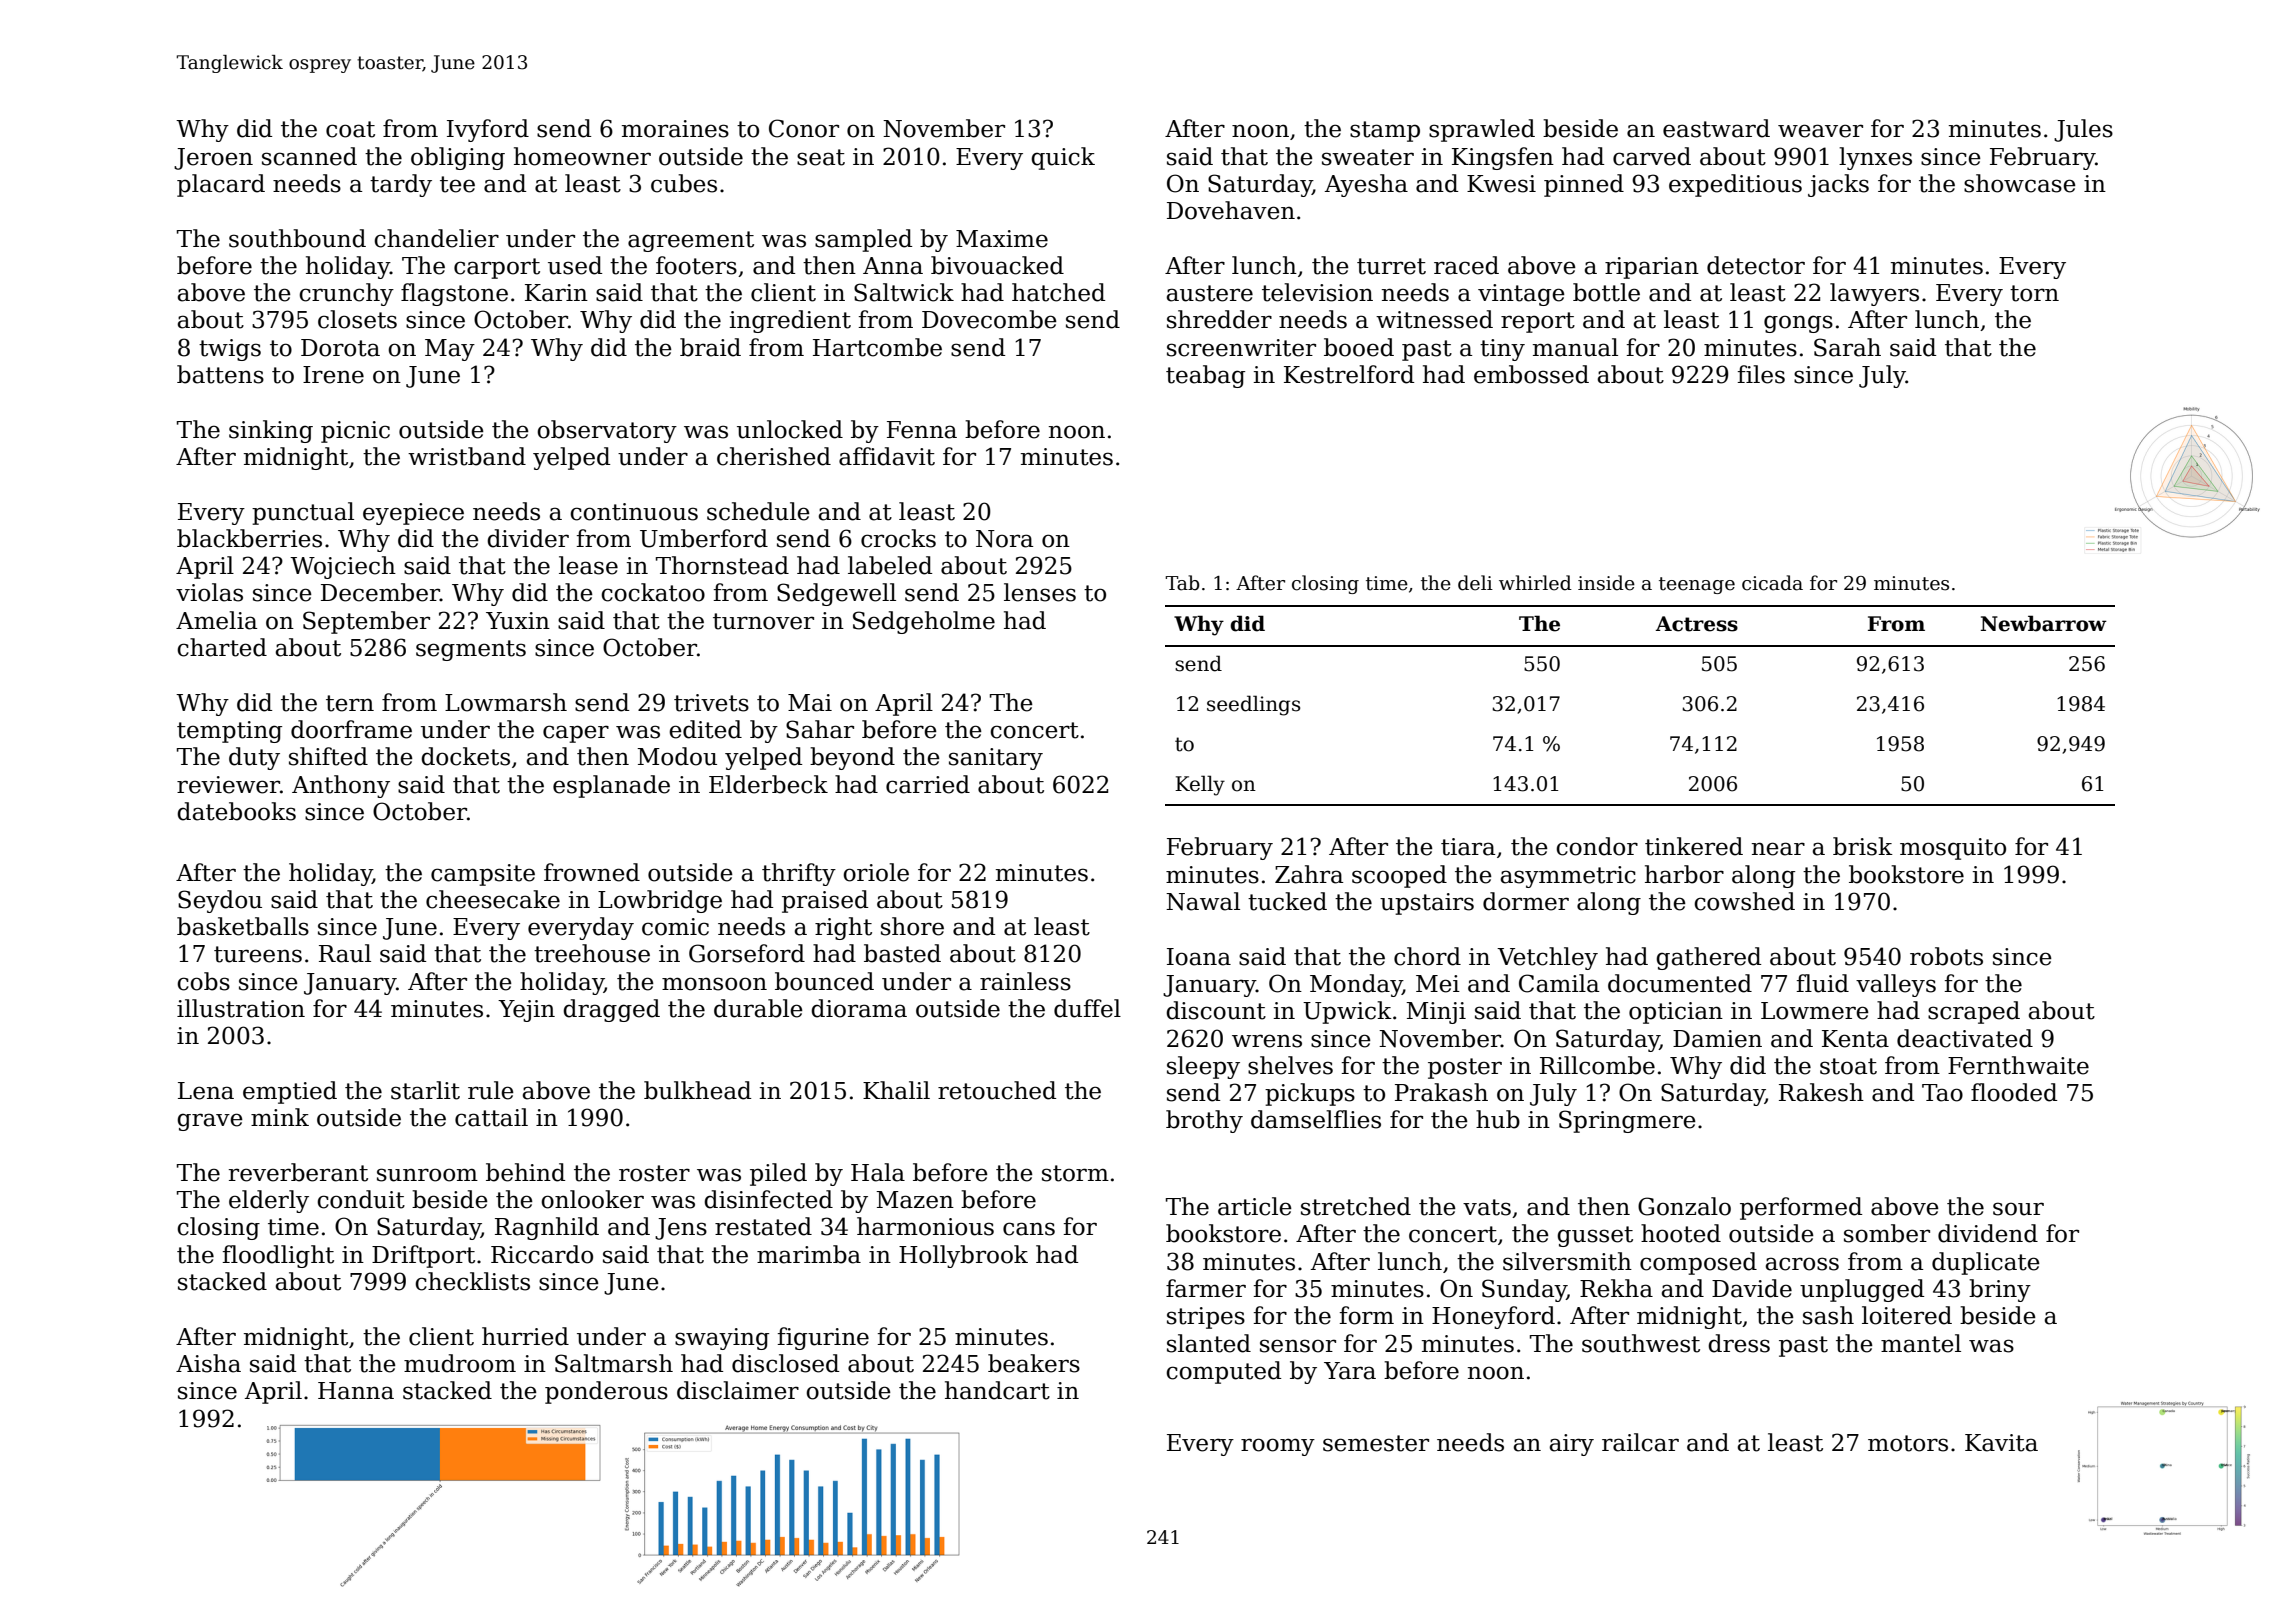  What do you see at coordinates (460, 1363) in the screenshot?
I see `mudroom` at bounding box center [460, 1363].
